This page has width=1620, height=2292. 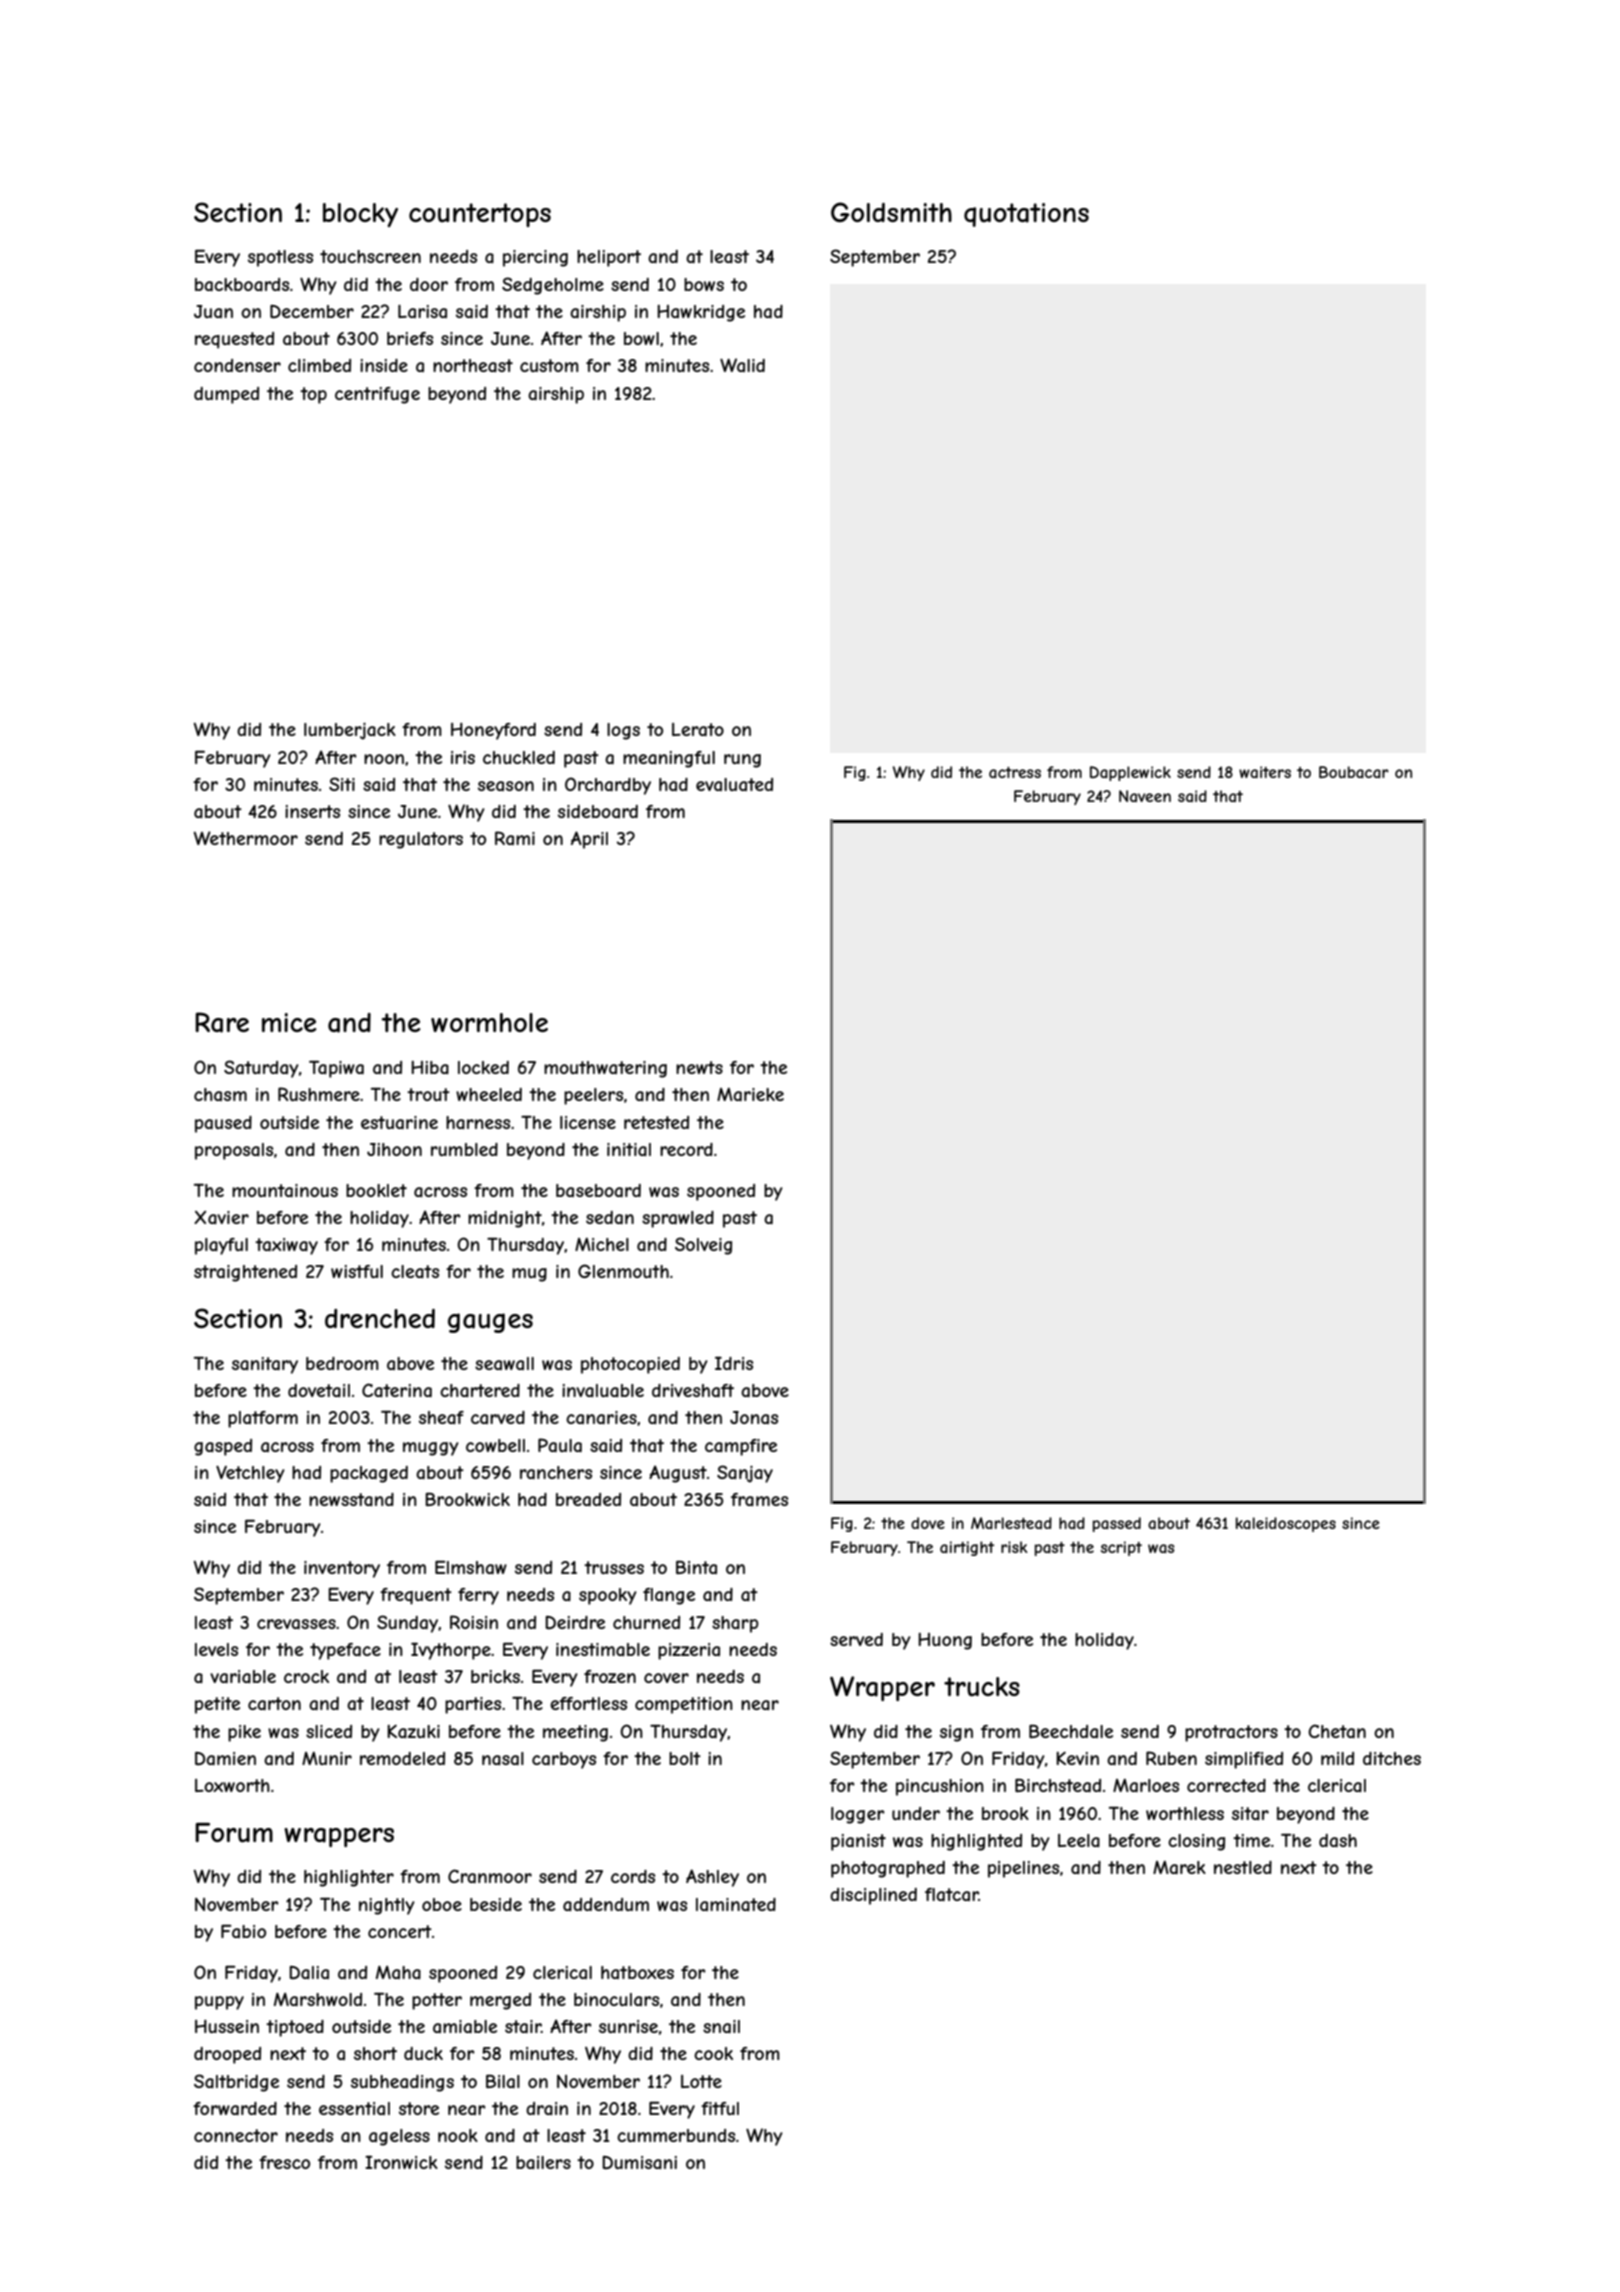 What do you see at coordinates (742, 365) in the page?
I see `Walid` at bounding box center [742, 365].
